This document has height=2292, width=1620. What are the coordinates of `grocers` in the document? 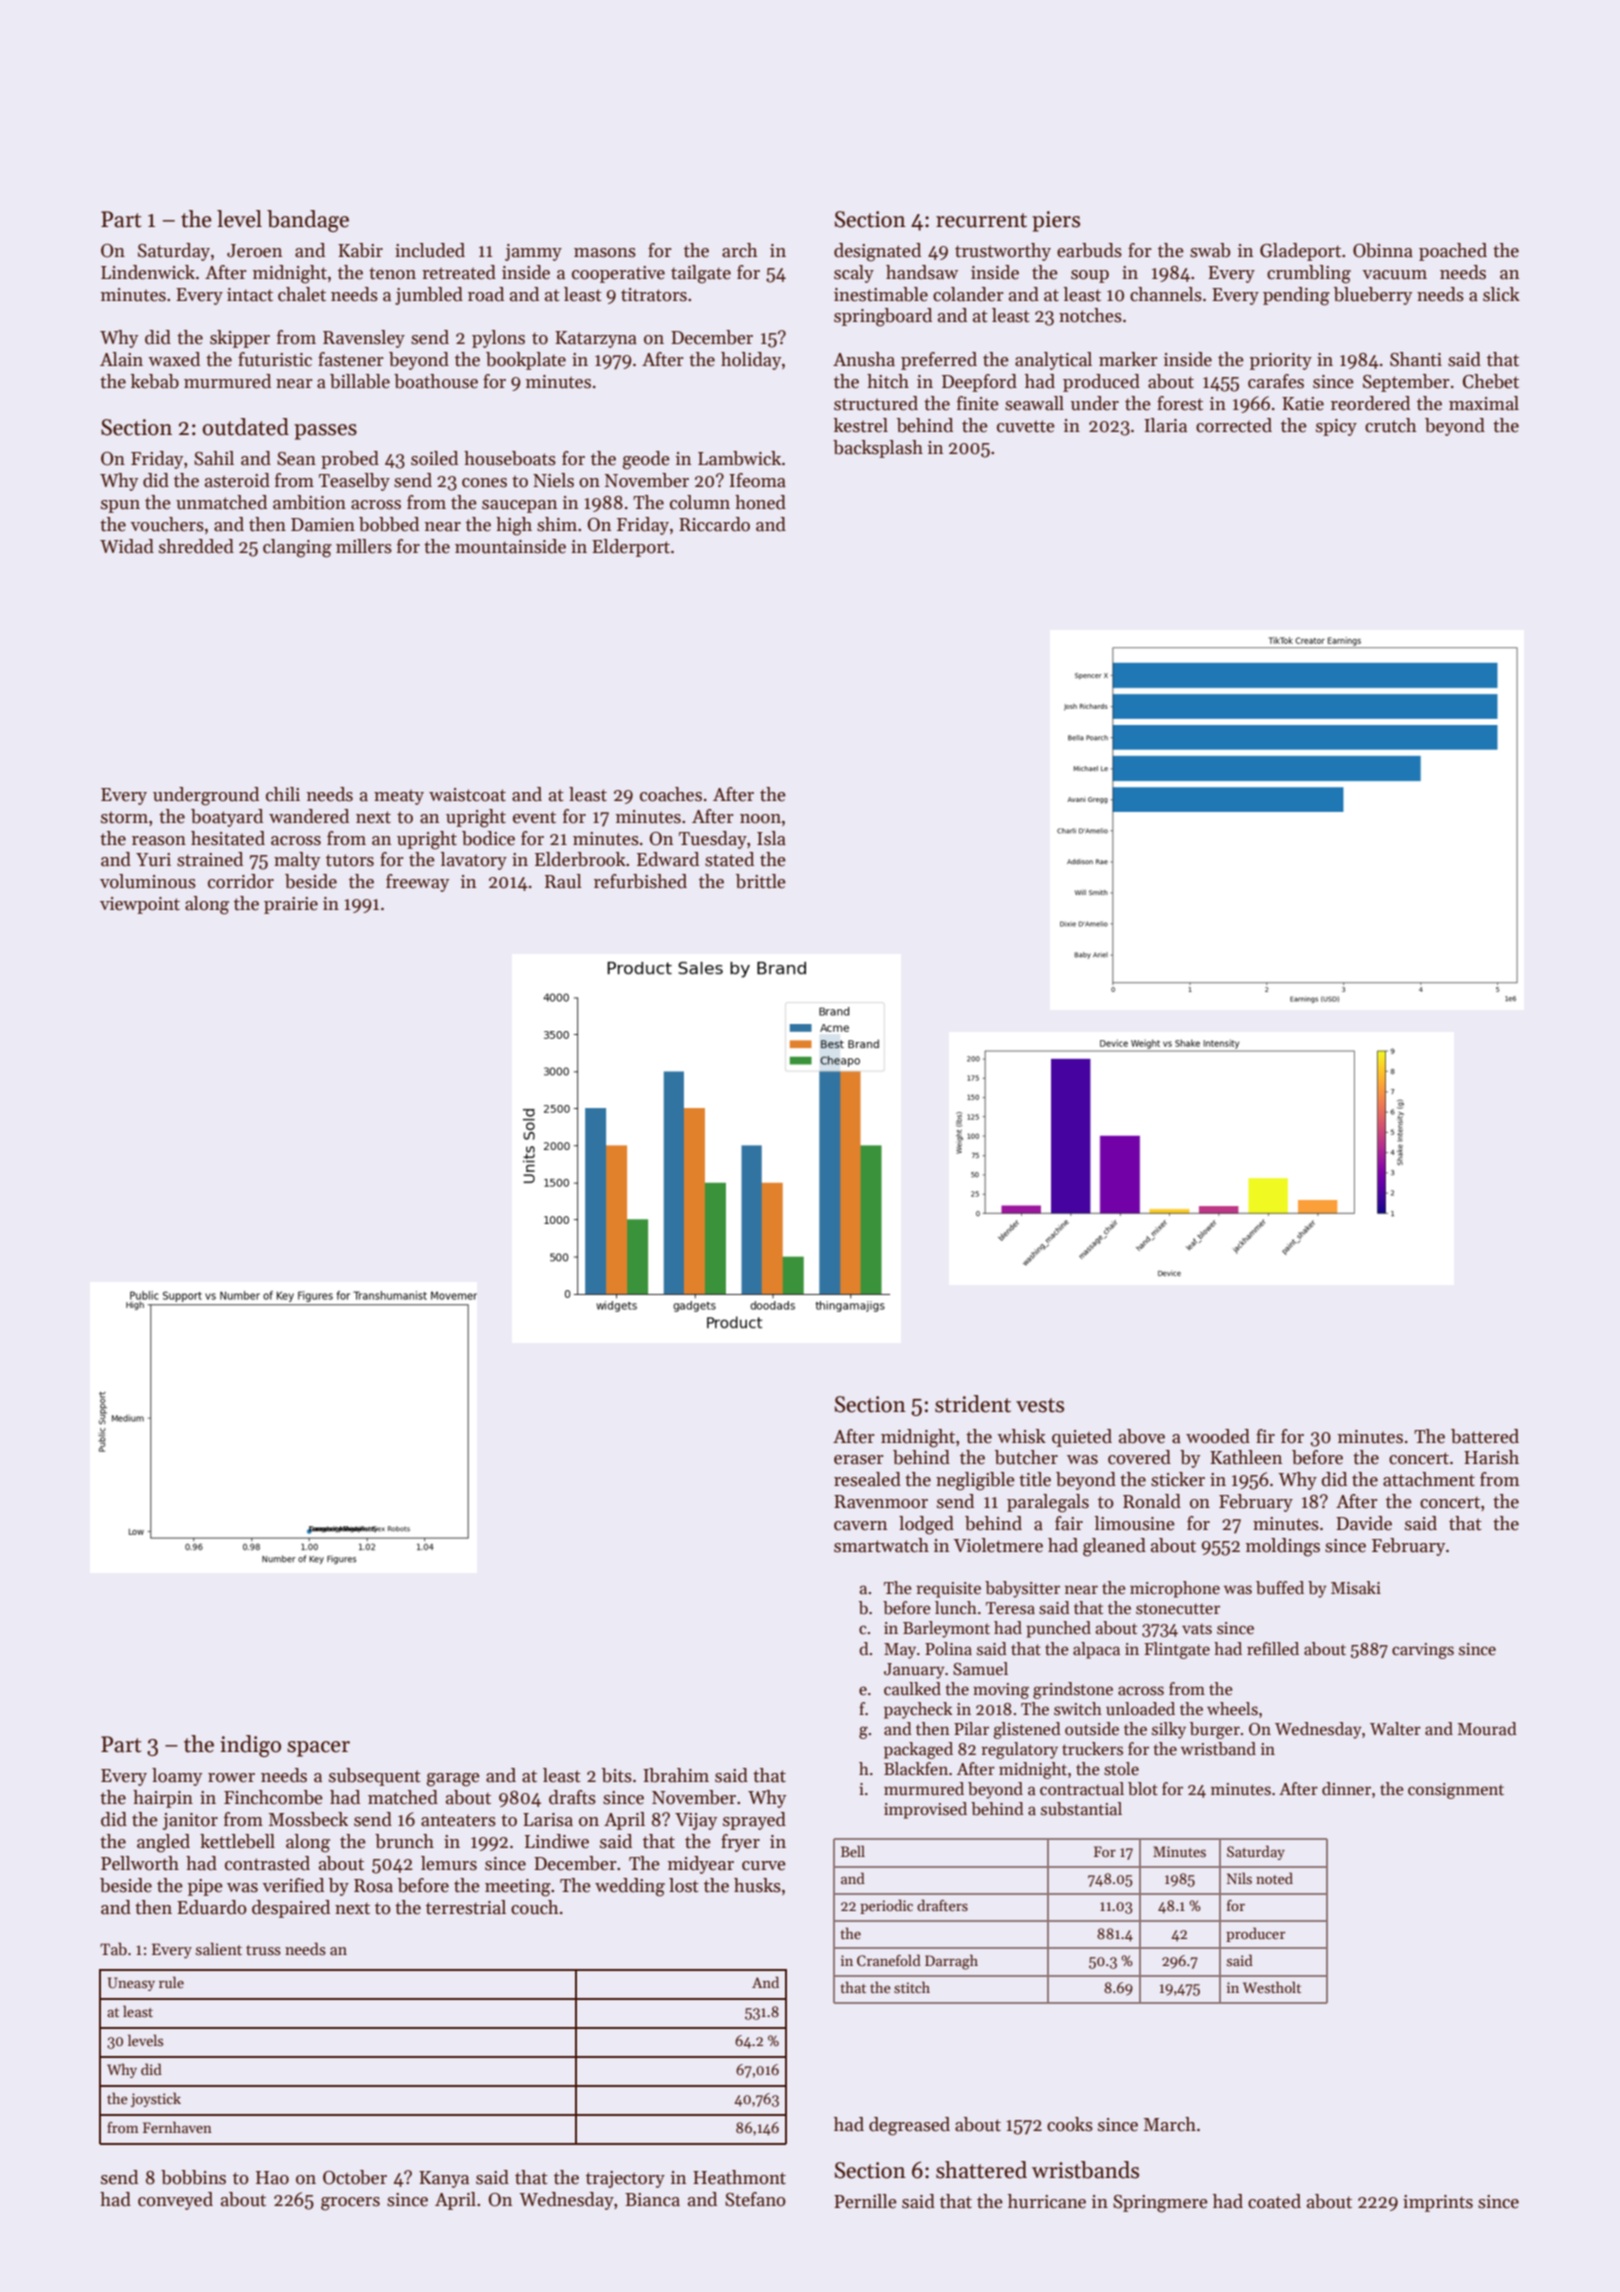 It's located at (350, 2204).
